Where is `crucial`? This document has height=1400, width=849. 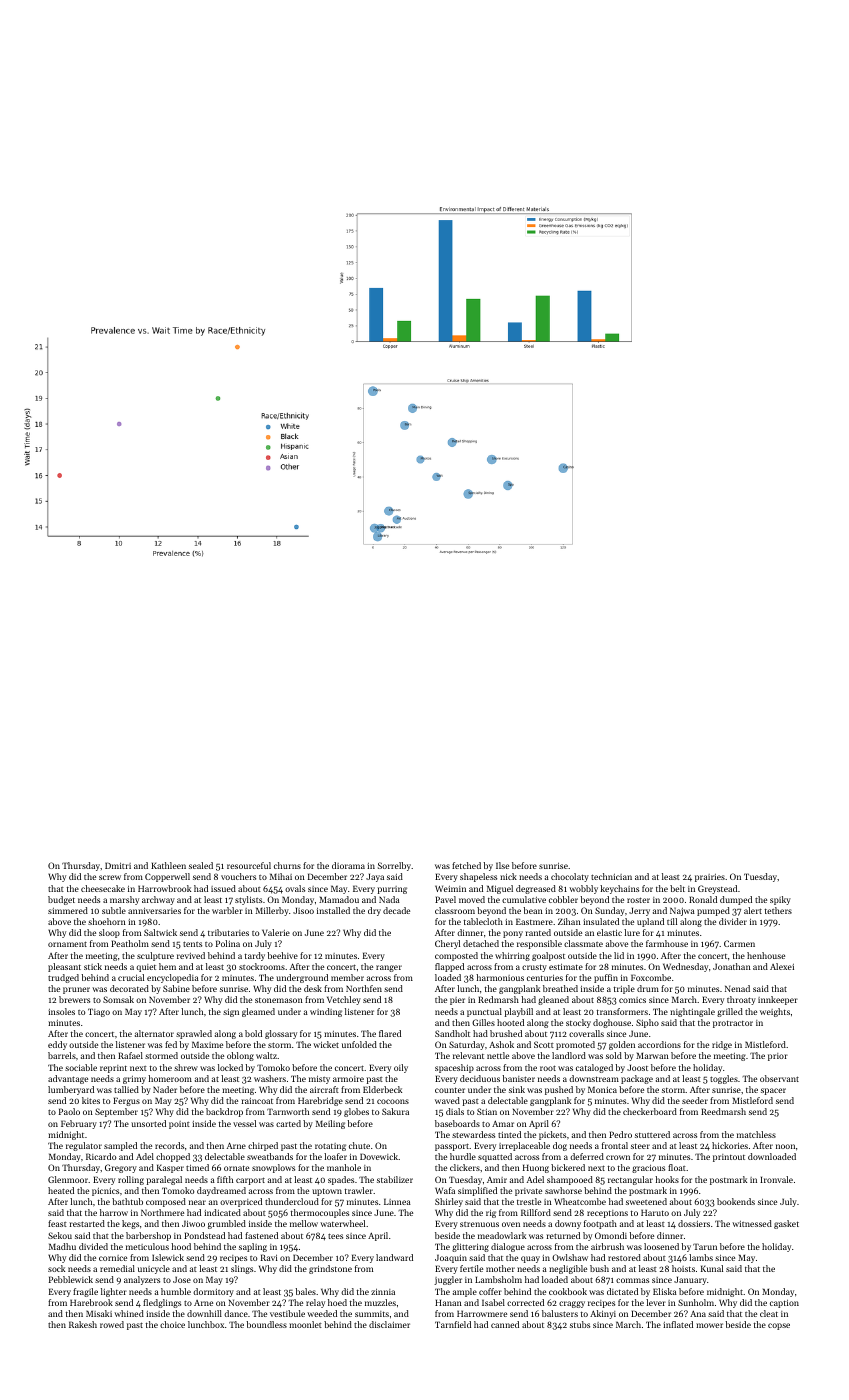
crucial is located at coordinates (131, 977).
